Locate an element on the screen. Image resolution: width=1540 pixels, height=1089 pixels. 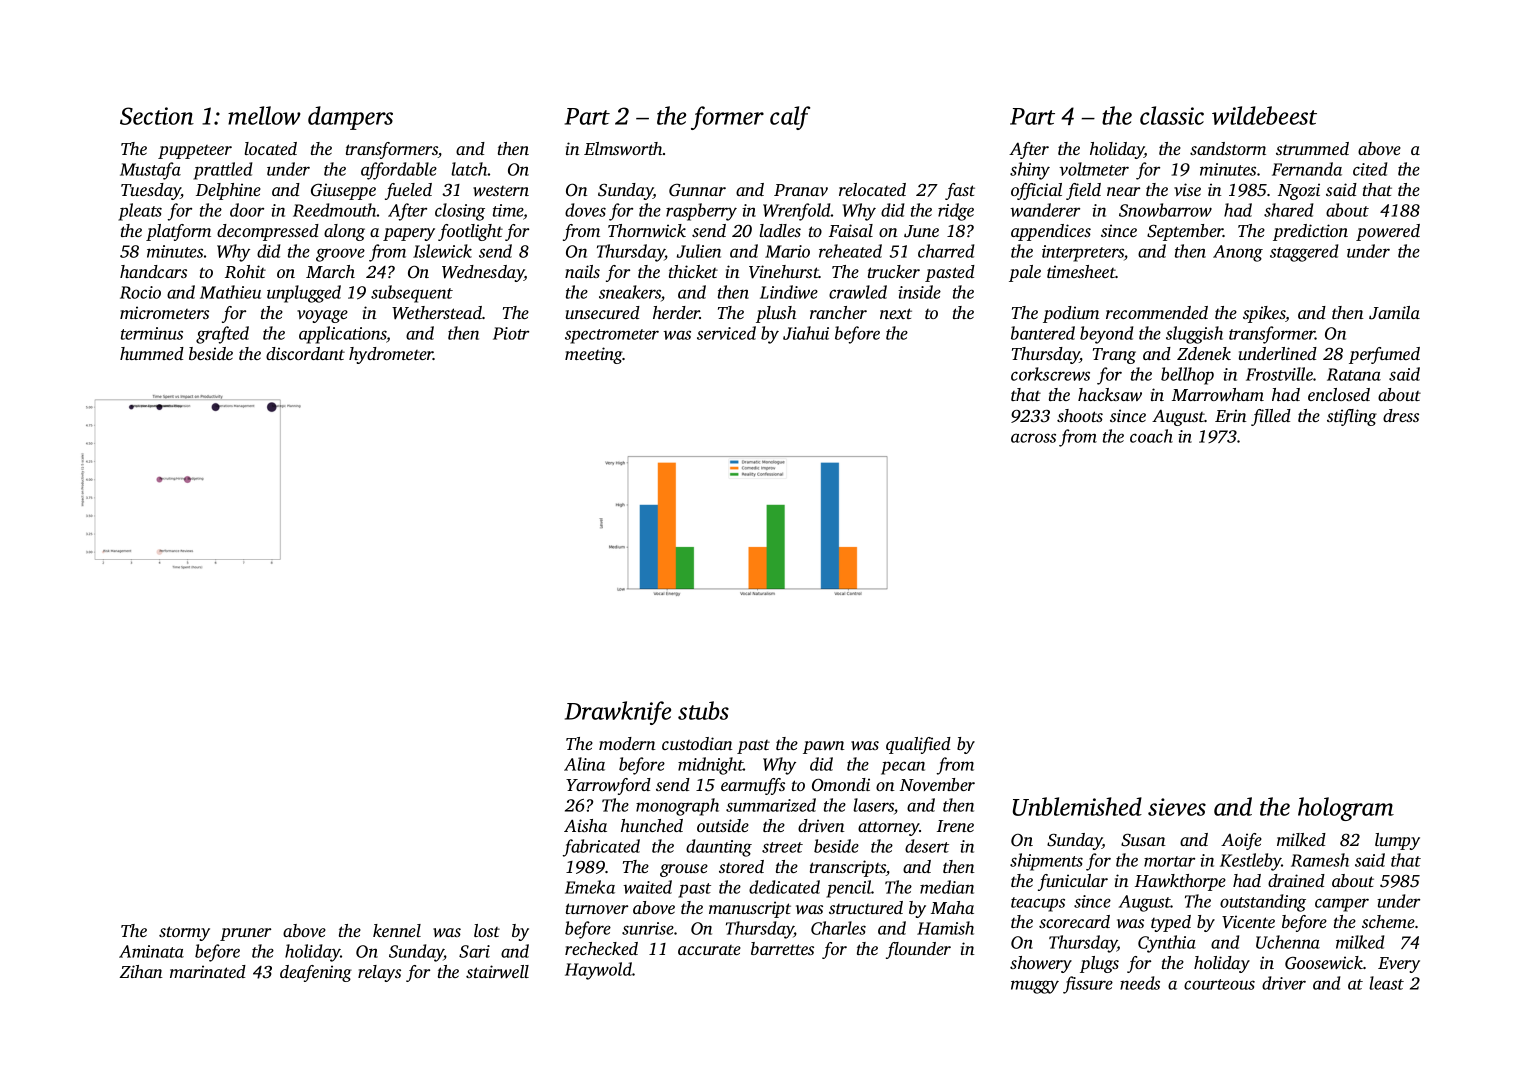
calf is located at coordinates (790, 118).
